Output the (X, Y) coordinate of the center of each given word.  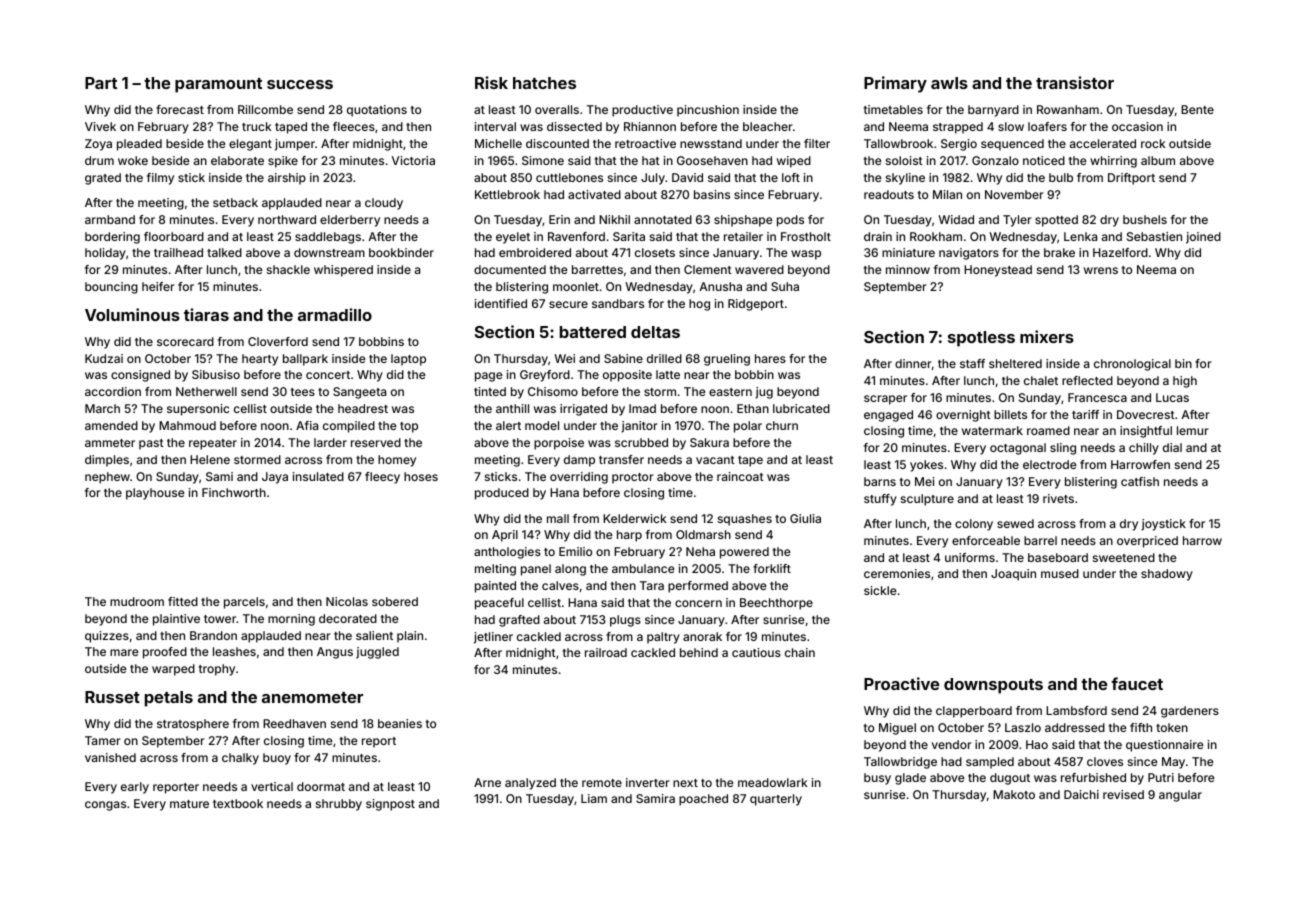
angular (1180, 796)
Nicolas (347, 601)
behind (699, 652)
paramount (218, 85)
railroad (606, 652)
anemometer (312, 697)
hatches (544, 83)
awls (949, 83)
